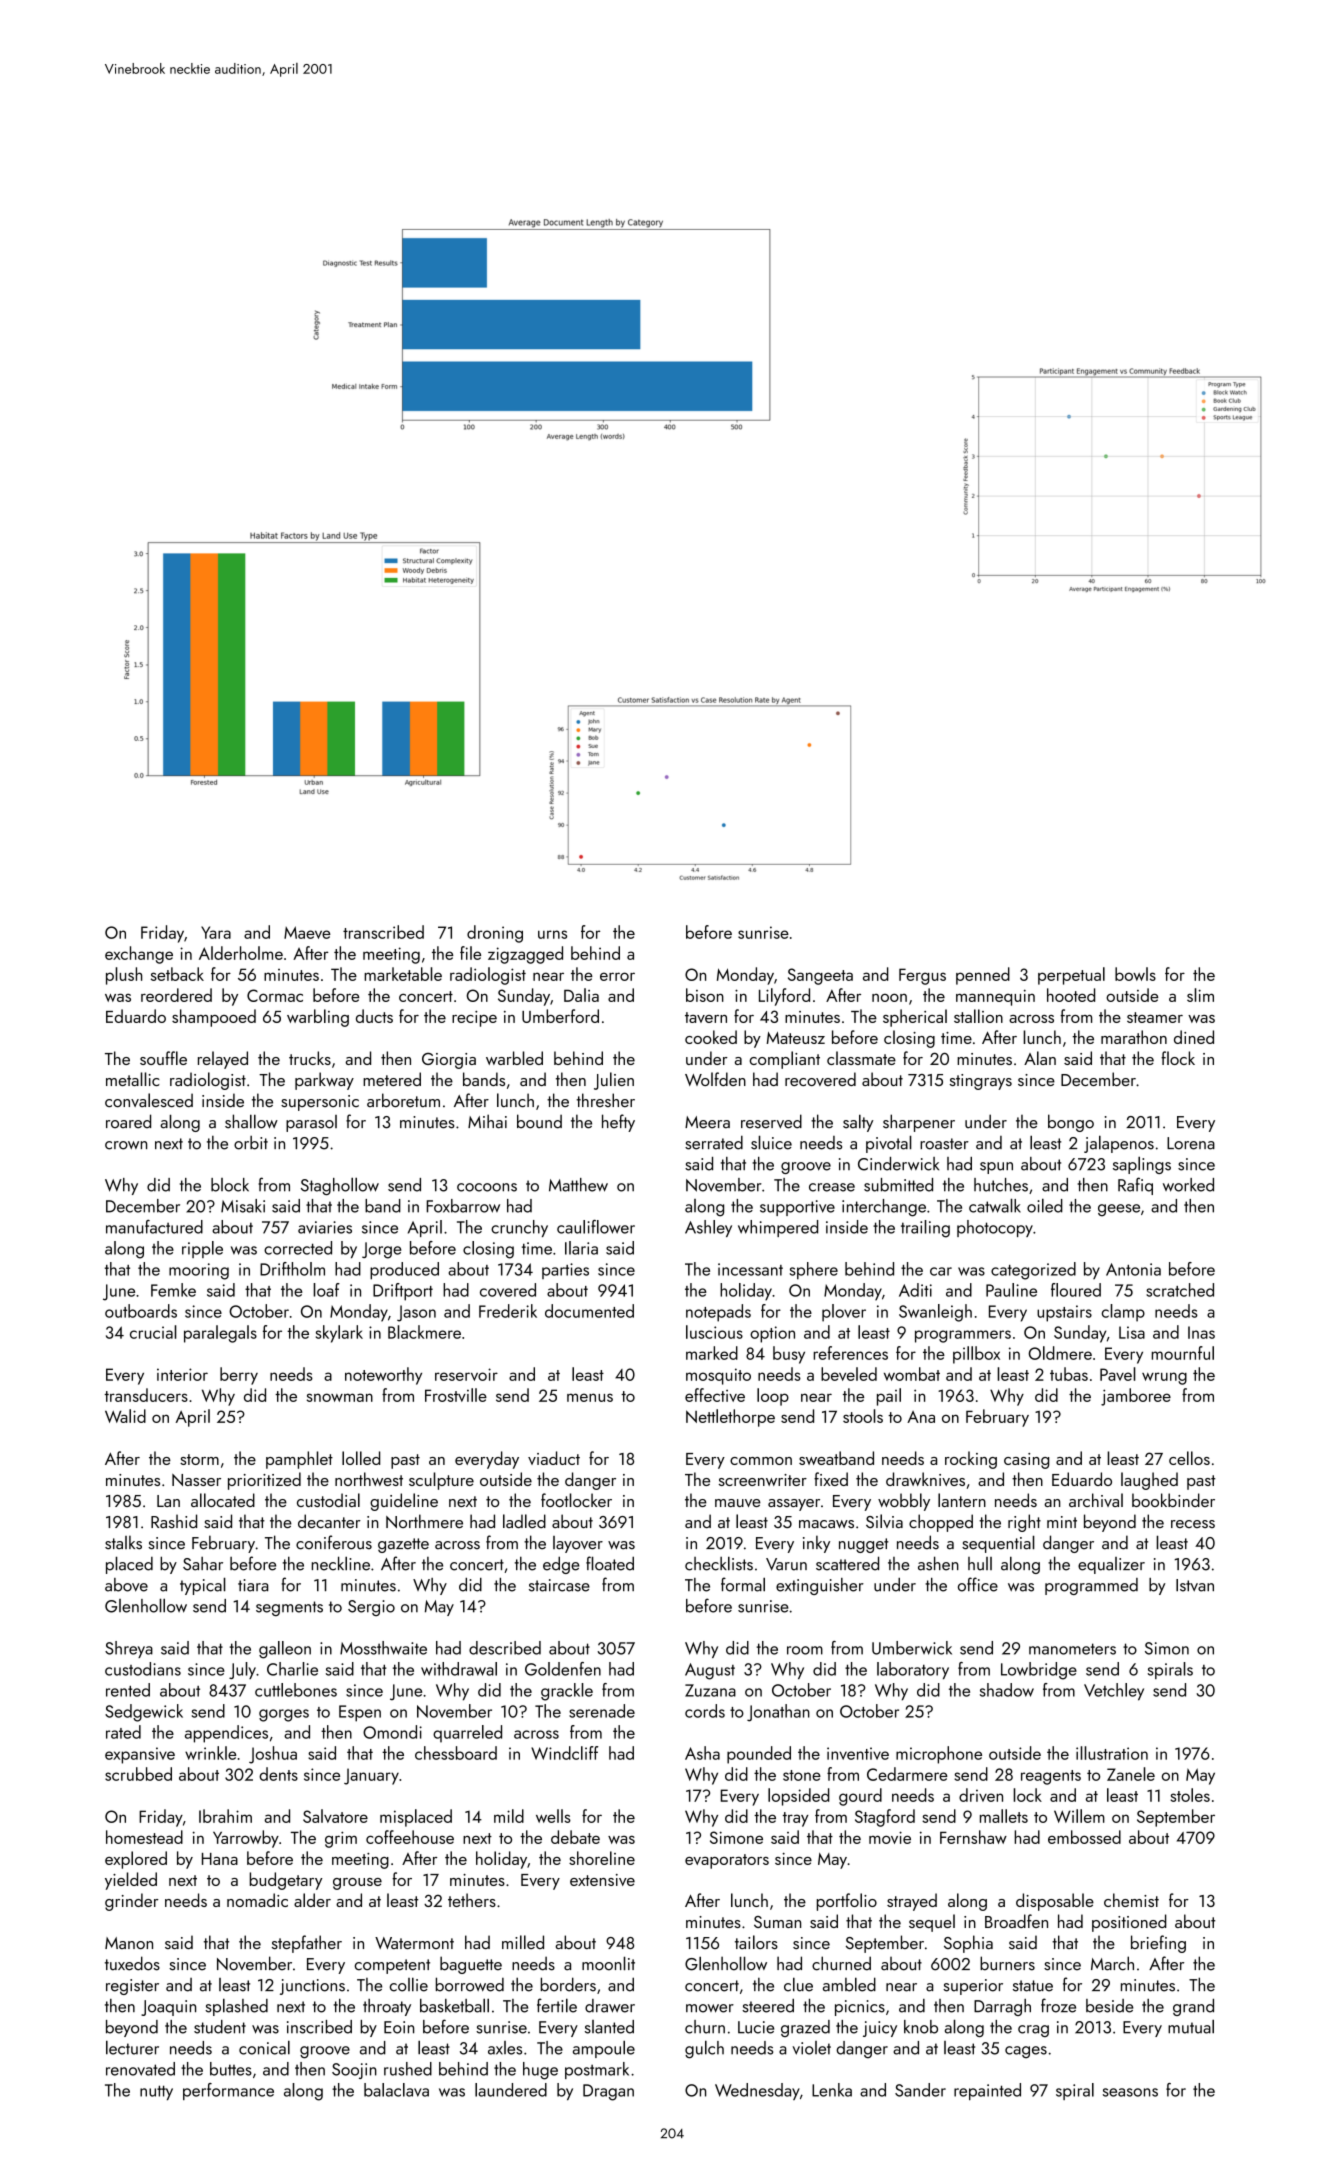 Image resolution: width=1320 pixels, height=2174 pixels. I want to click on skylark, so click(339, 1334).
